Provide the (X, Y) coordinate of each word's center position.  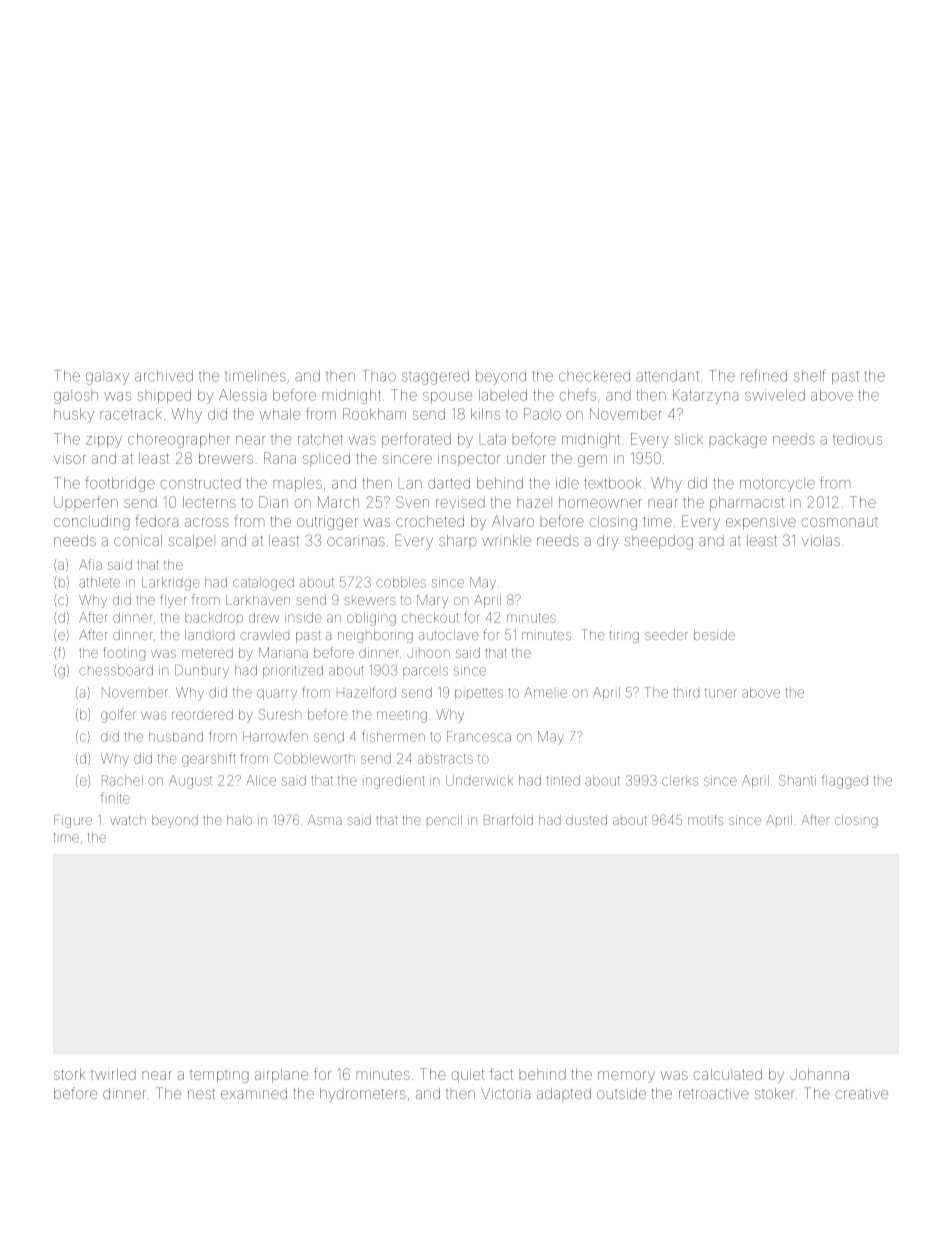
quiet (467, 1076)
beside (714, 635)
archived (164, 376)
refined (764, 375)
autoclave (449, 635)
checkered (594, 376)
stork (69, 1074)
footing (124, 654)
